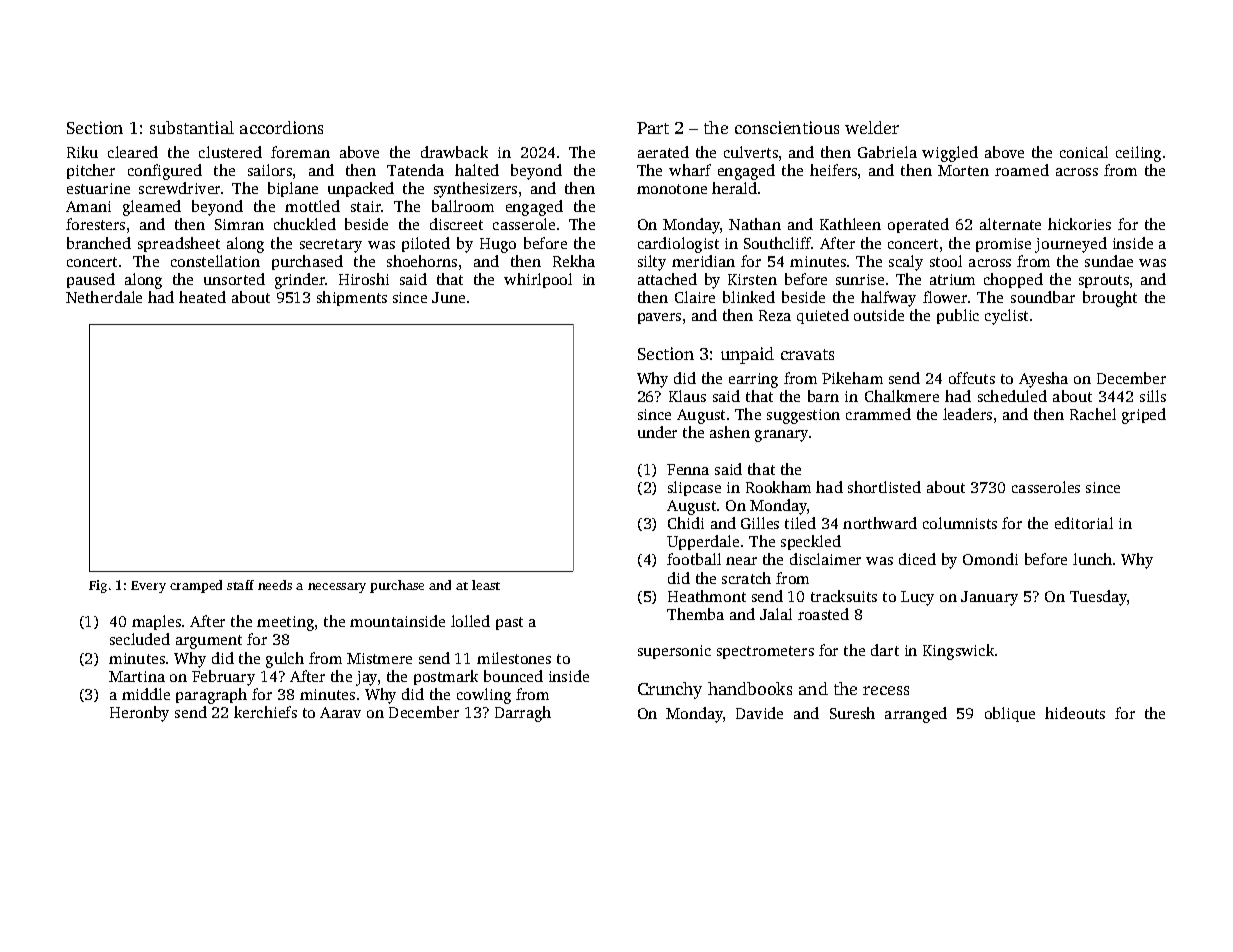 The width and height of the screenshot is (1233, 952). I want to click on Martina, so click(137, 676).
